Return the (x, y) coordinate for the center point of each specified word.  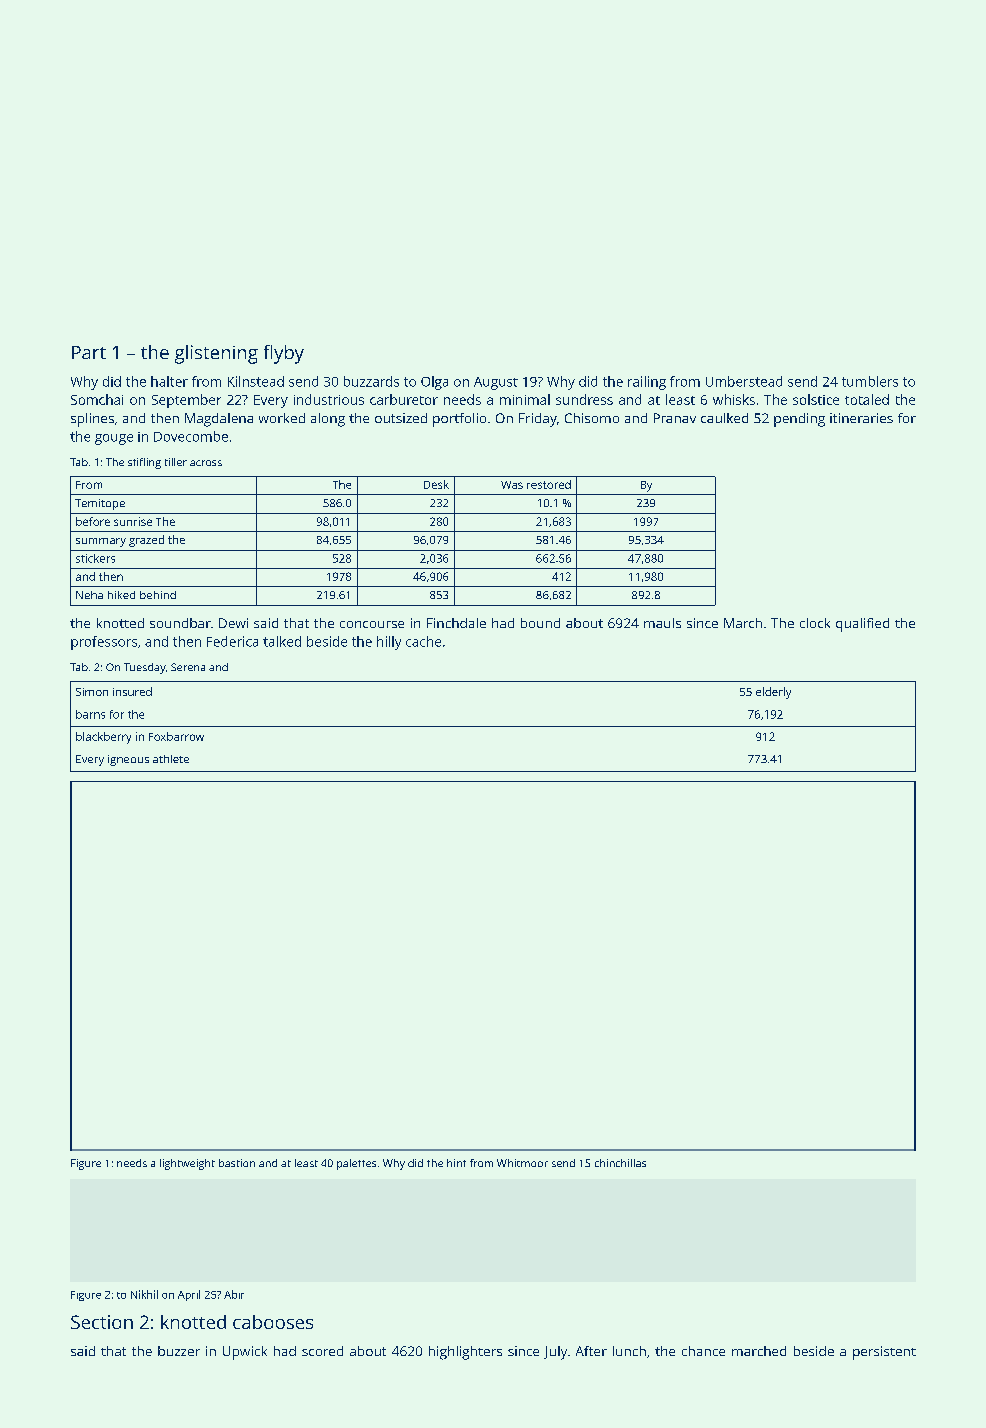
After (591, 1351)
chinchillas (620, 1163)
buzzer (179, 1351)
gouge (114, 439)
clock (815, 623)
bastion (237, 1163)
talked (282, 641)
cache (423, 641)
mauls (662, 623)
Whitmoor (522, 1163)
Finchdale (456, 623)
